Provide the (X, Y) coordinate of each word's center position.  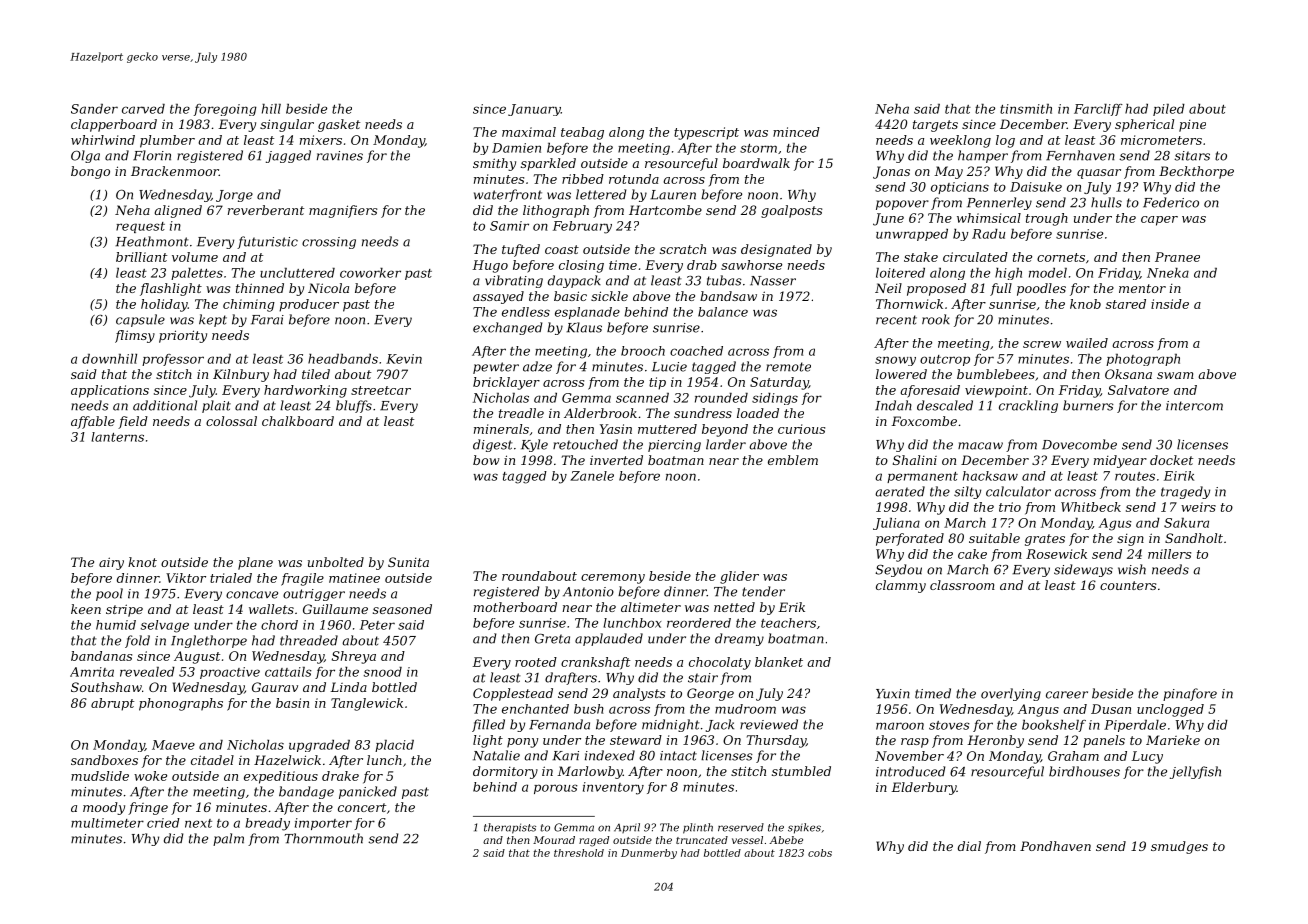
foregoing (225, 110)
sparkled (548, 164)
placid (394, 746)
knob (1085, 304)
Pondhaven (1055, 846)
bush (589, 709)
